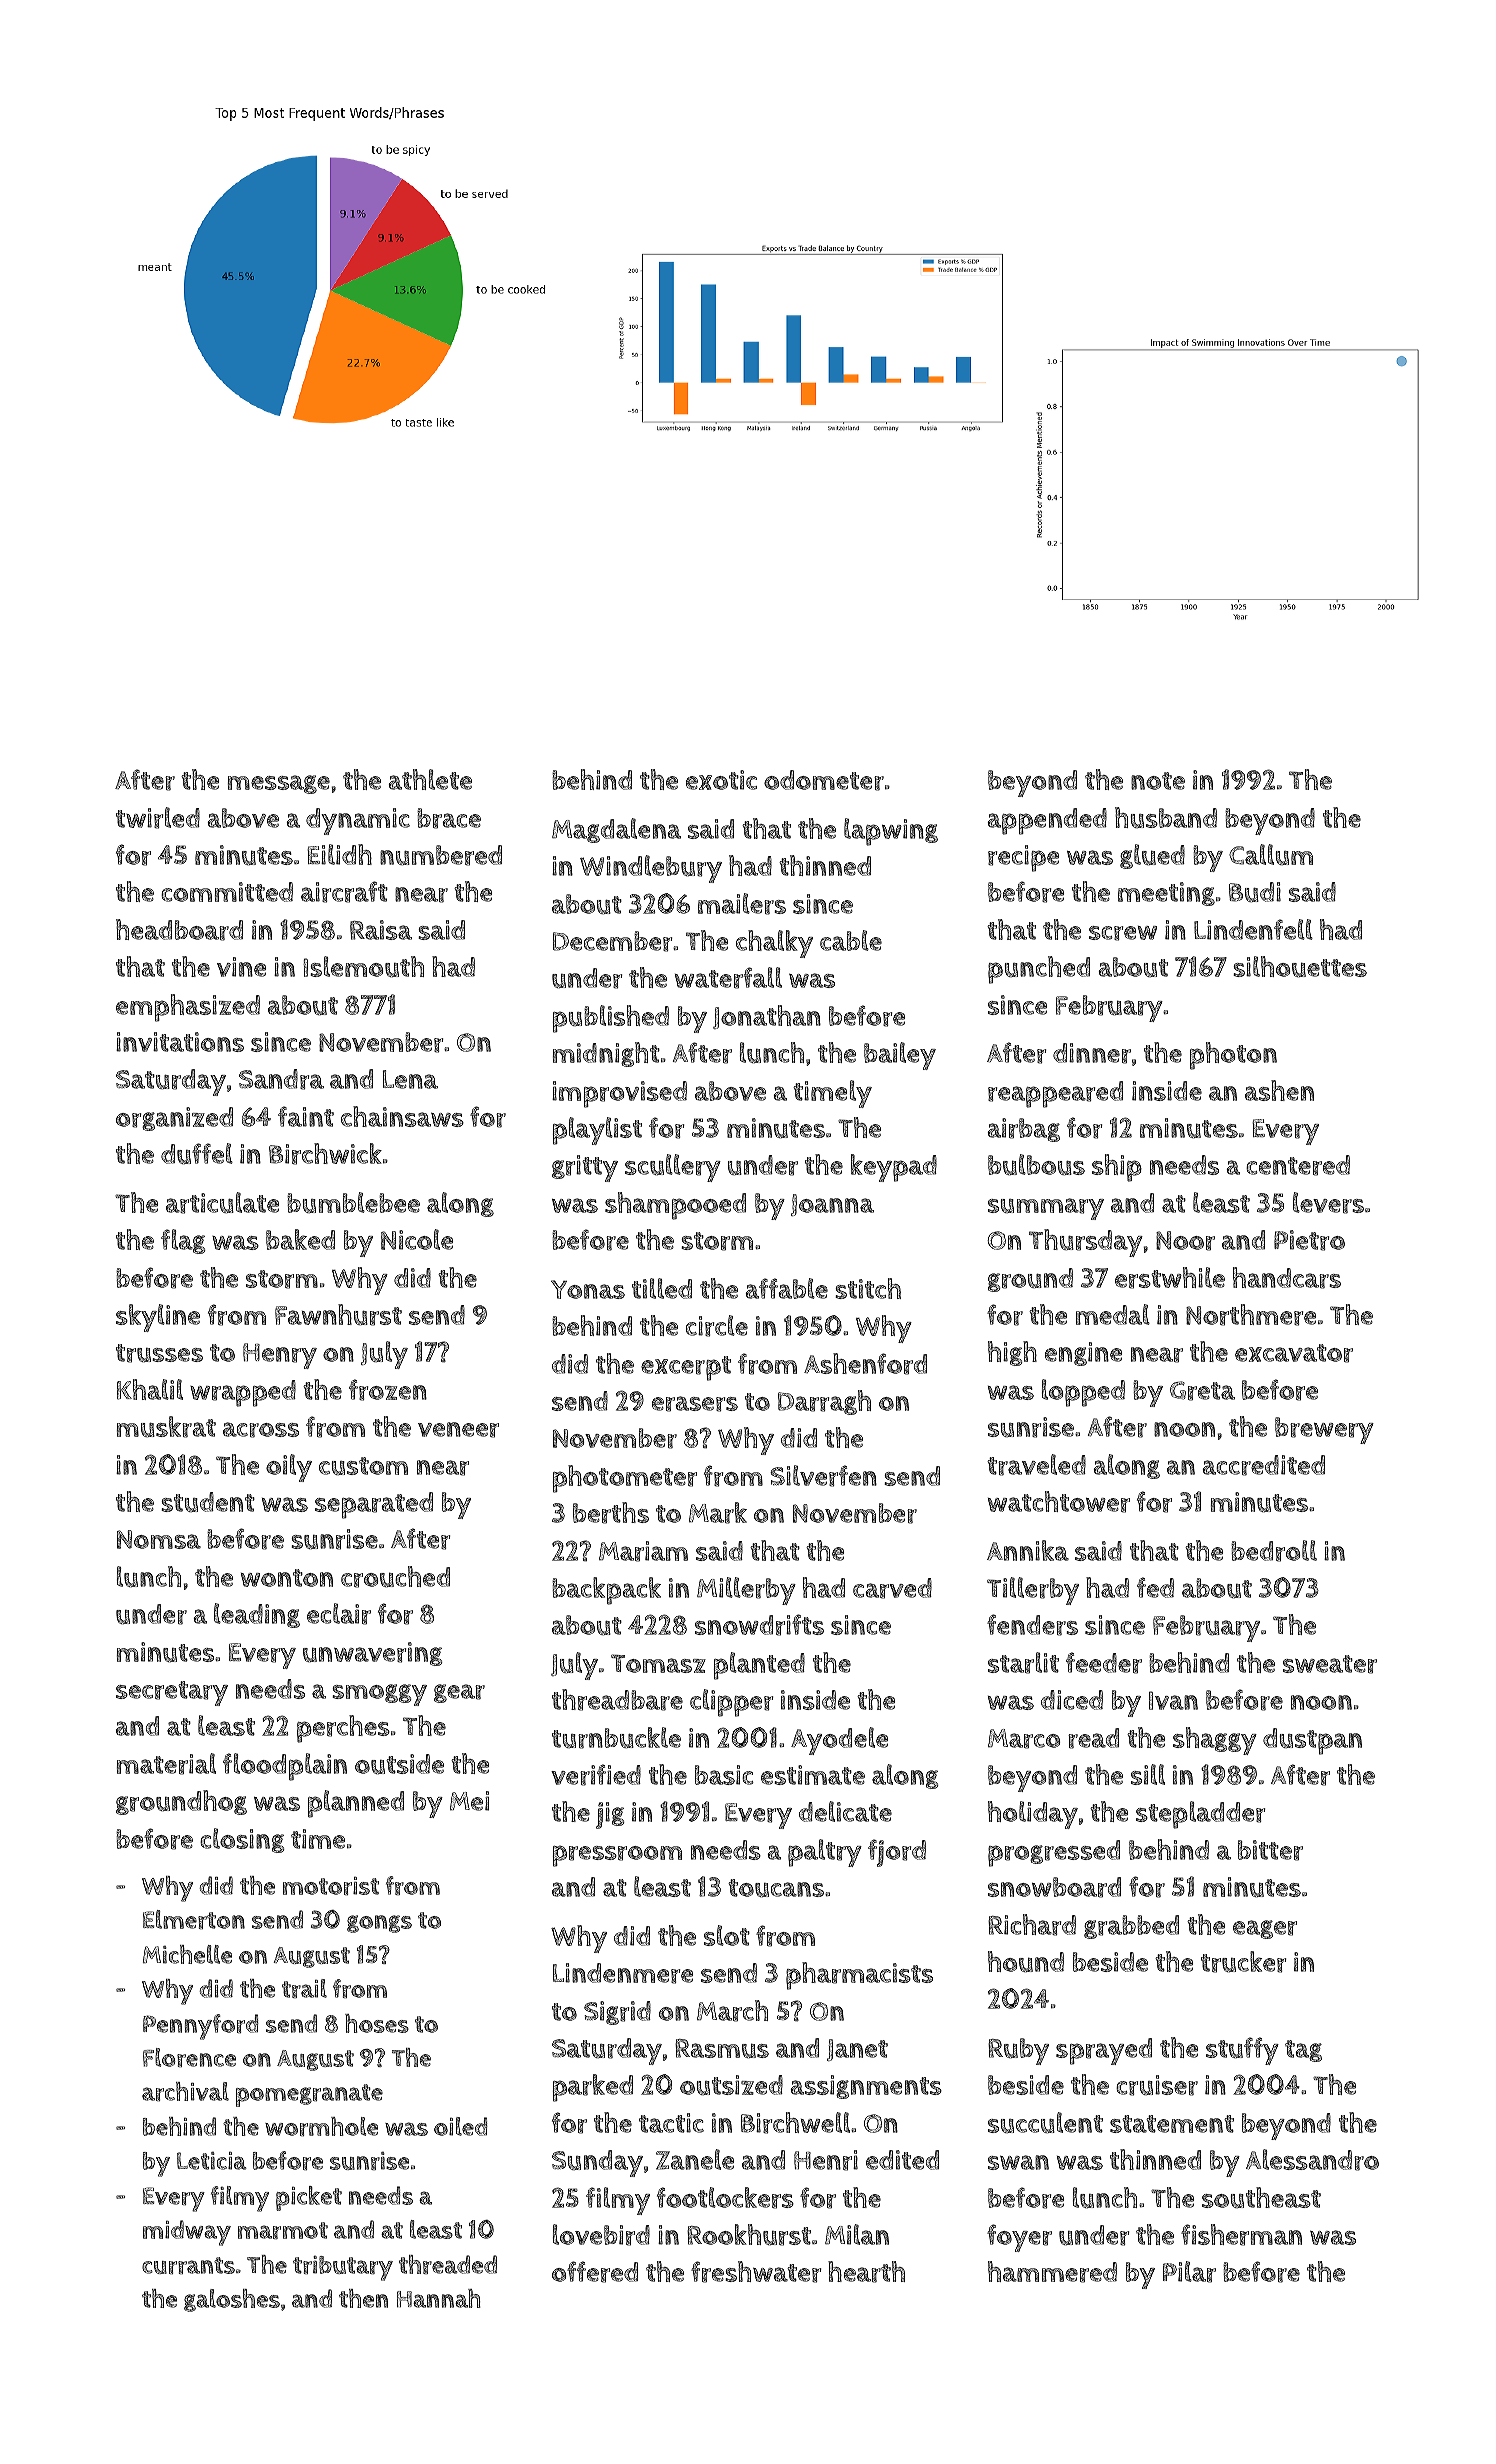 This screenshot has width=1496, height=2464. I want to click on odometer, so click(824, 780).
